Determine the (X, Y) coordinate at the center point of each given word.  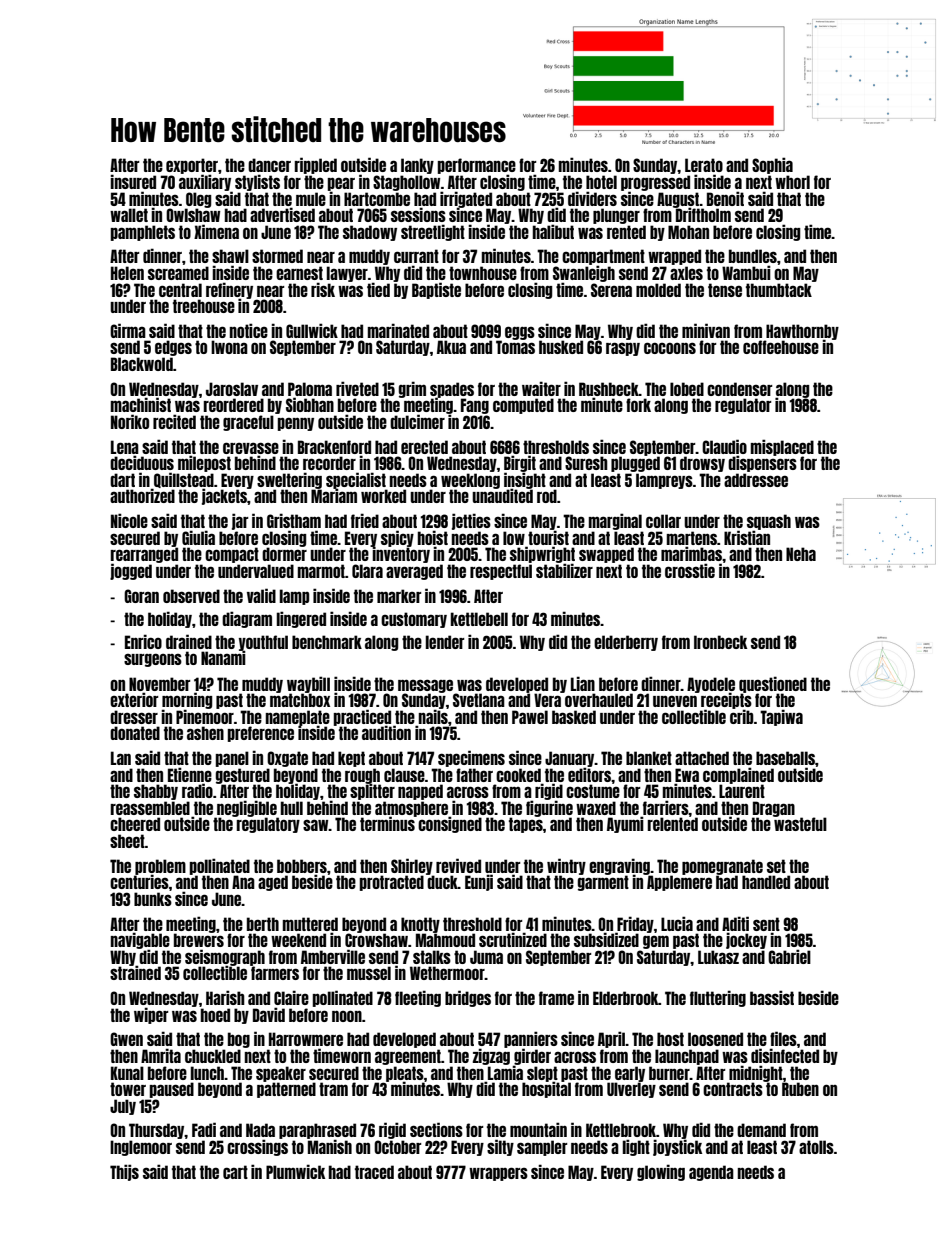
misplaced (782, 447)
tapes (526, 825)
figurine (549, 809)
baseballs (785, 758)
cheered (135, 824)
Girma (128, 330)
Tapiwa (781, 717)
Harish (225, 997)
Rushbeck (609, 389)
